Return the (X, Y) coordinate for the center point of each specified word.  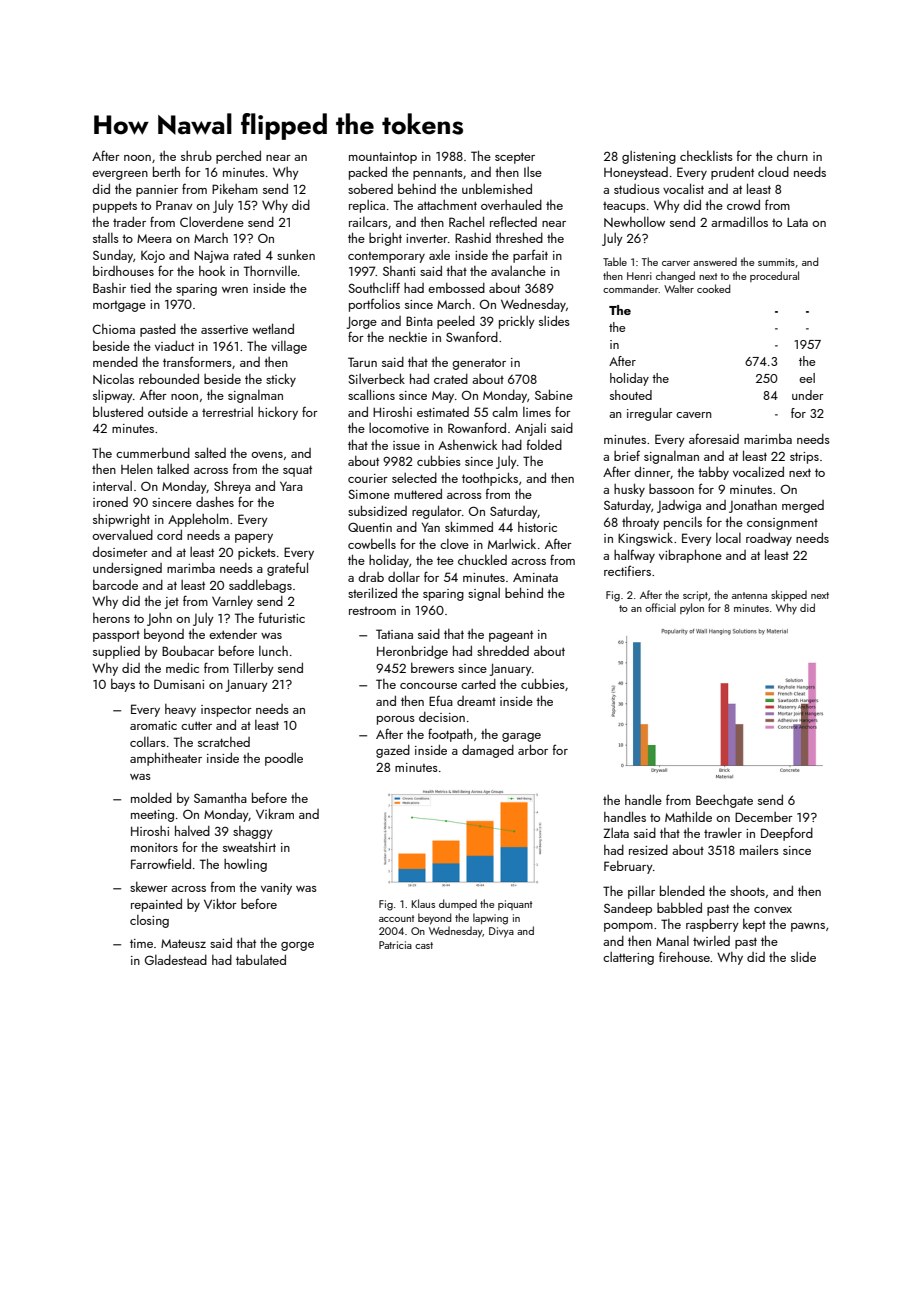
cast (424, 945)
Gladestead (176, 960)
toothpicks (490, 479)
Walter (679, 288)
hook (212, 271)
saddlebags (260, 586)
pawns (808, 927)
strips (804, 458)
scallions (371, 394)
